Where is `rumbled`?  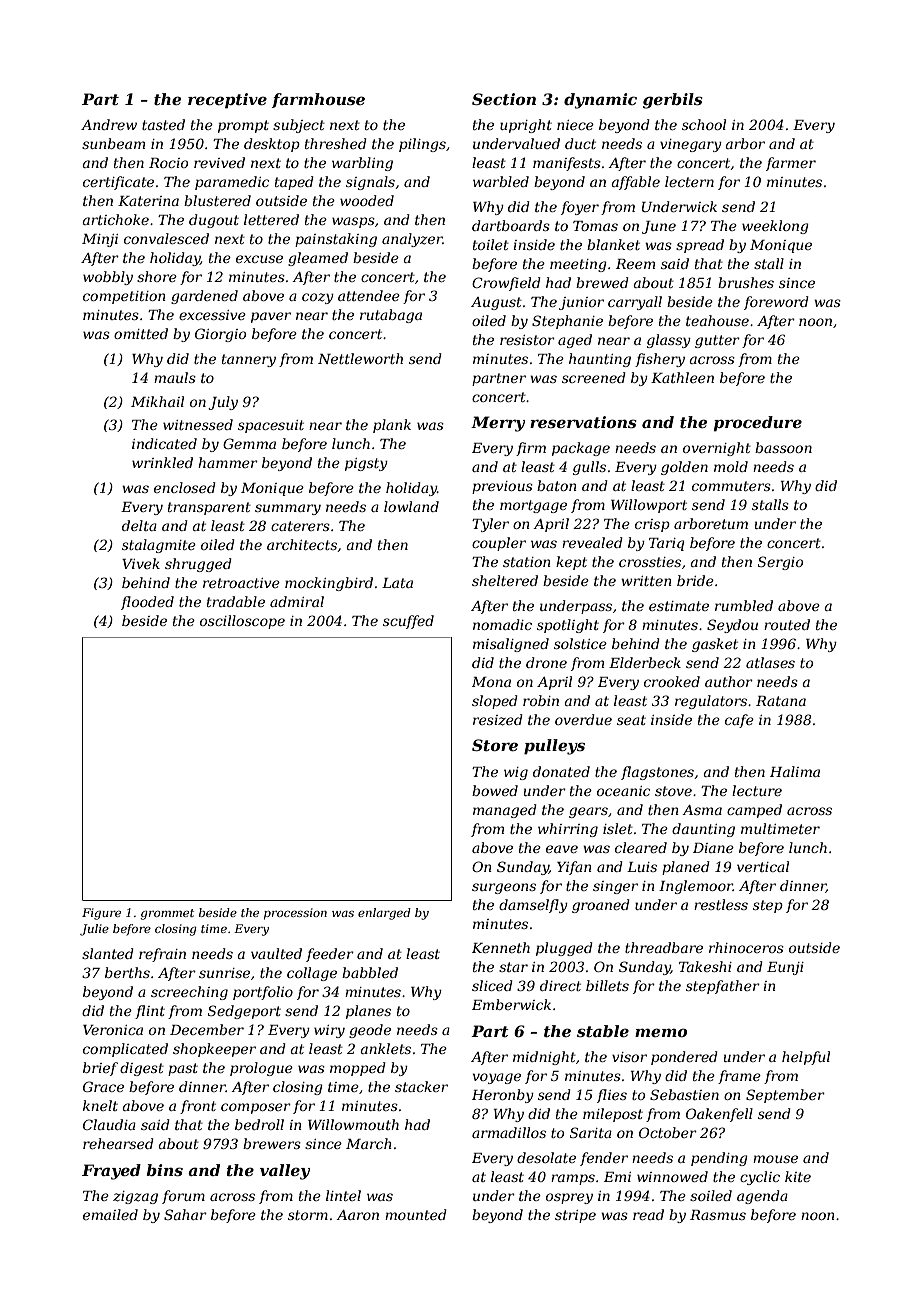
rumbled is located at coordinates (744, 605).
